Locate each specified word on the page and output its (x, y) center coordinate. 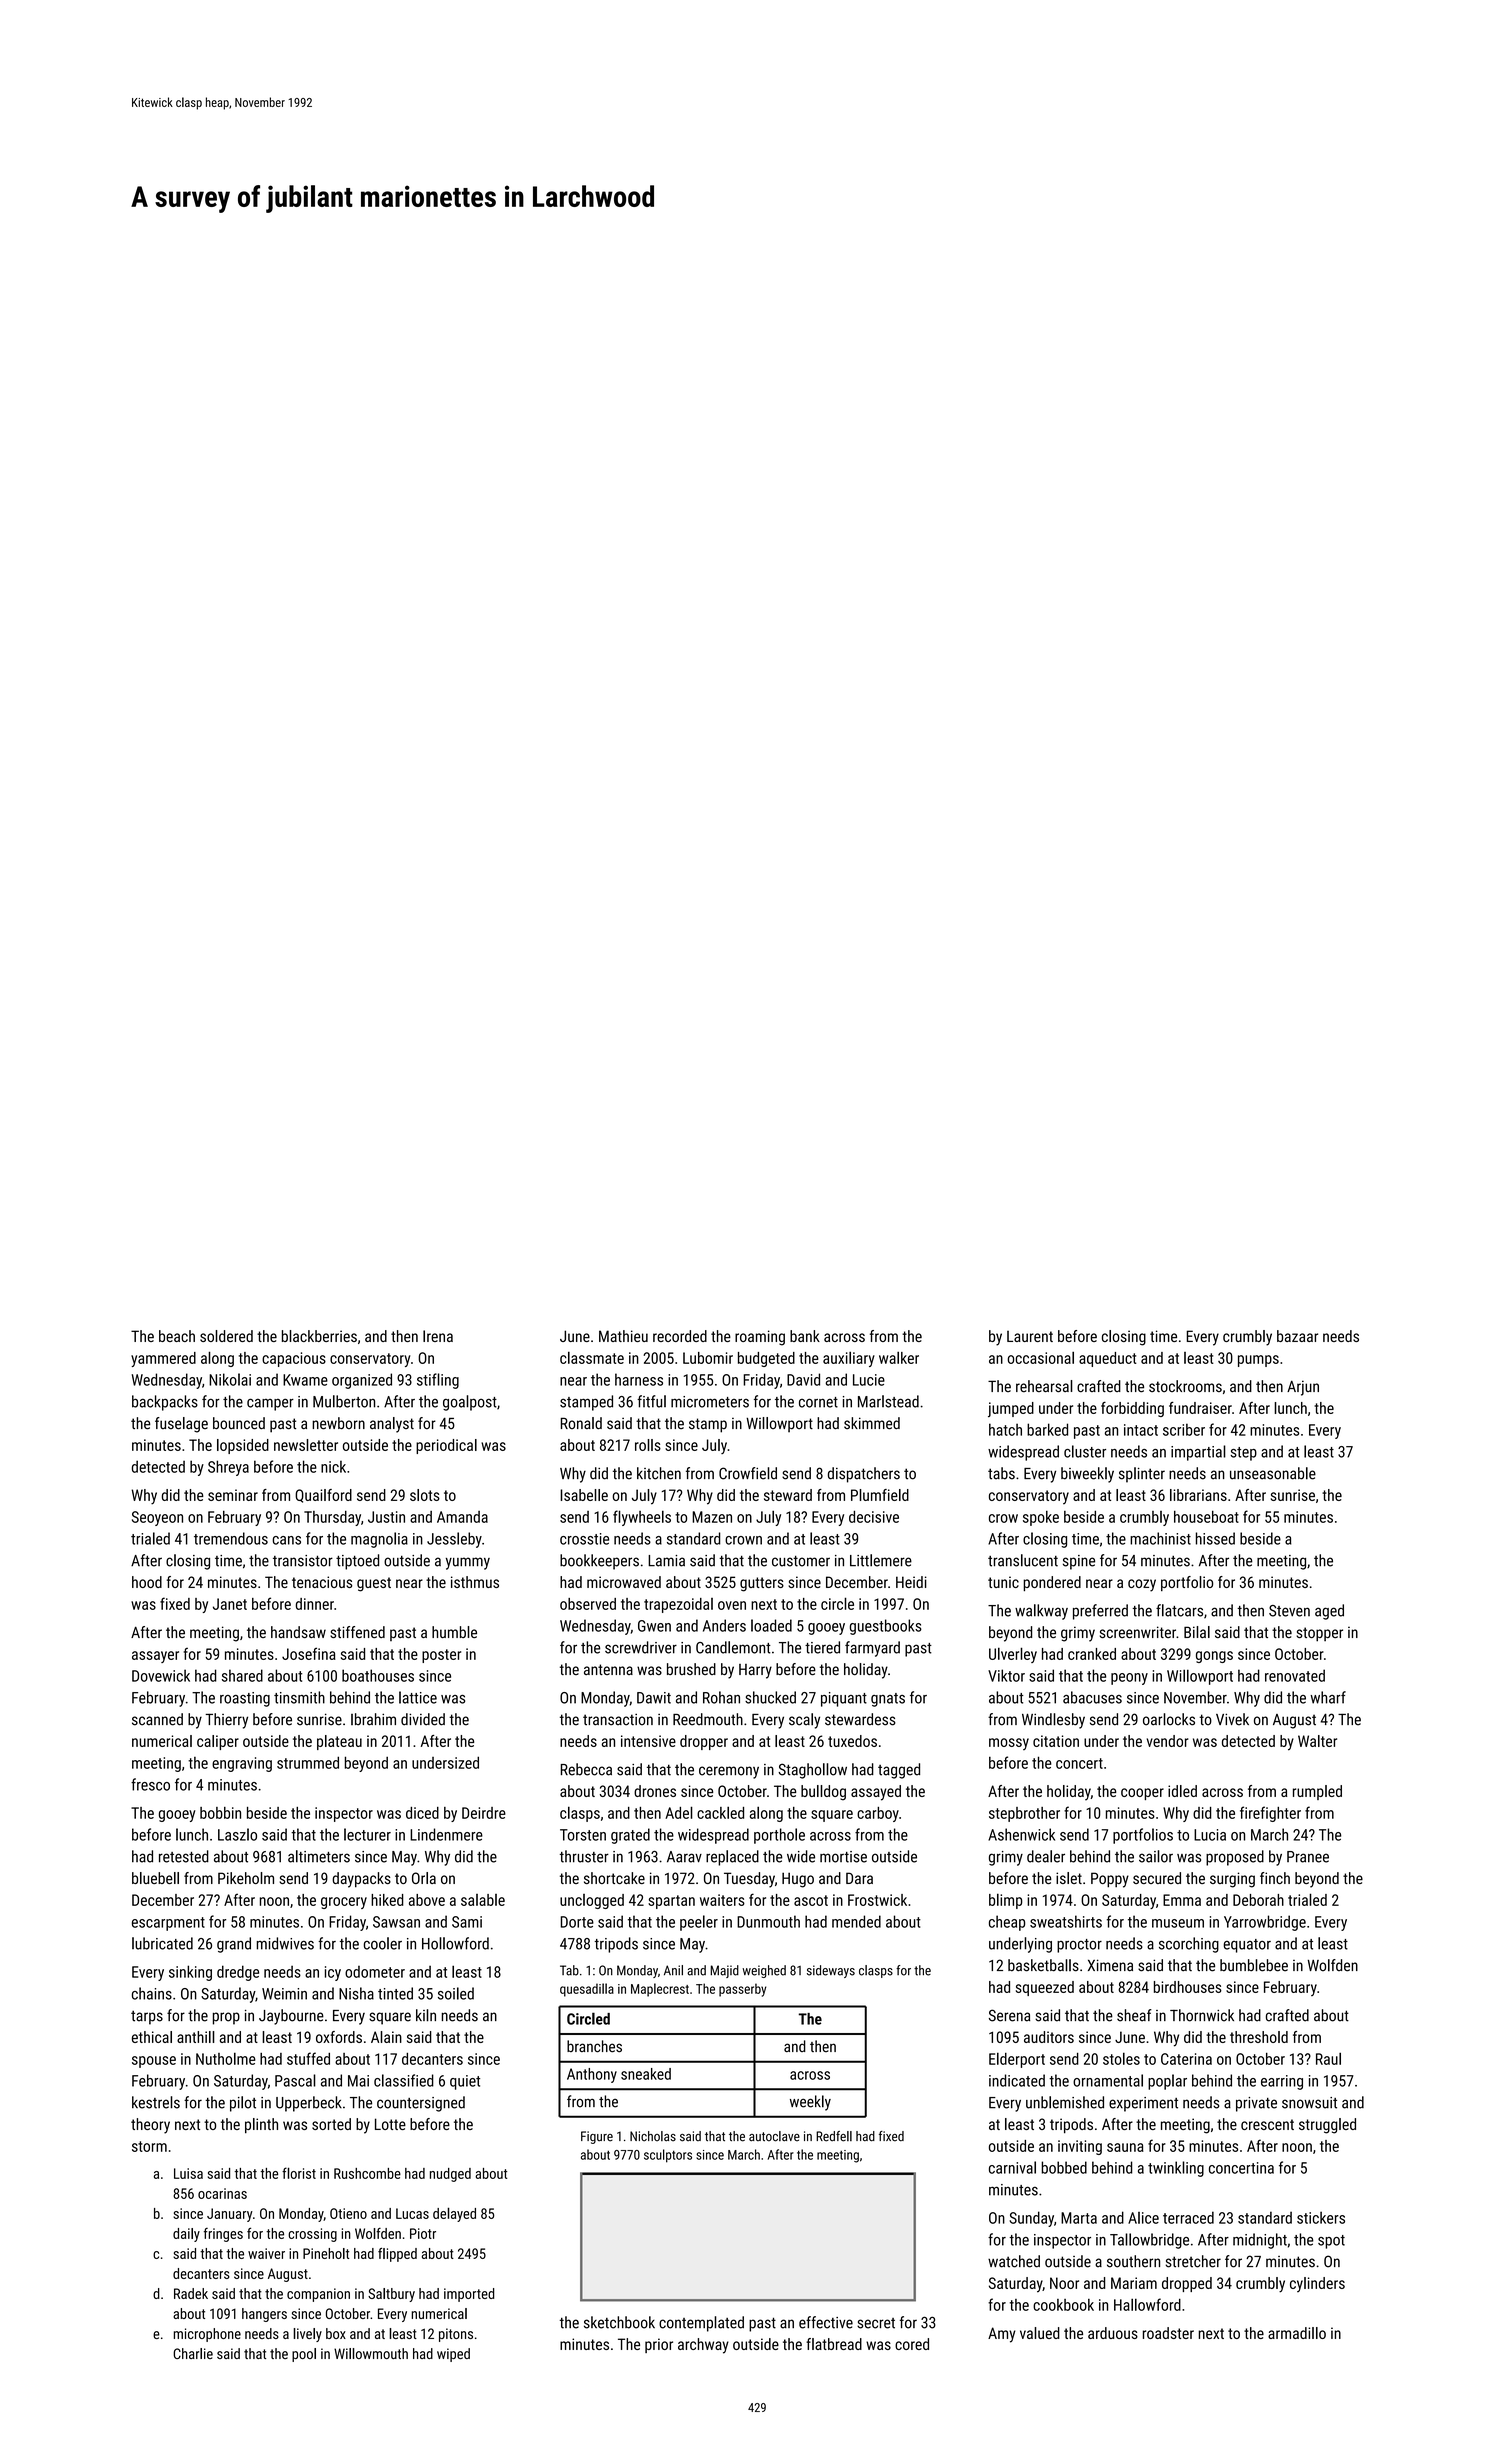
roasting (245, 1699)
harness (639, 1379)
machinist (1160, 1538)
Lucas (412, 2213)
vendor (1168, 1741)
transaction (618, 1720)
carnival (1012, 2167)
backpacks (165, 1403)
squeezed (1045, 1988)
